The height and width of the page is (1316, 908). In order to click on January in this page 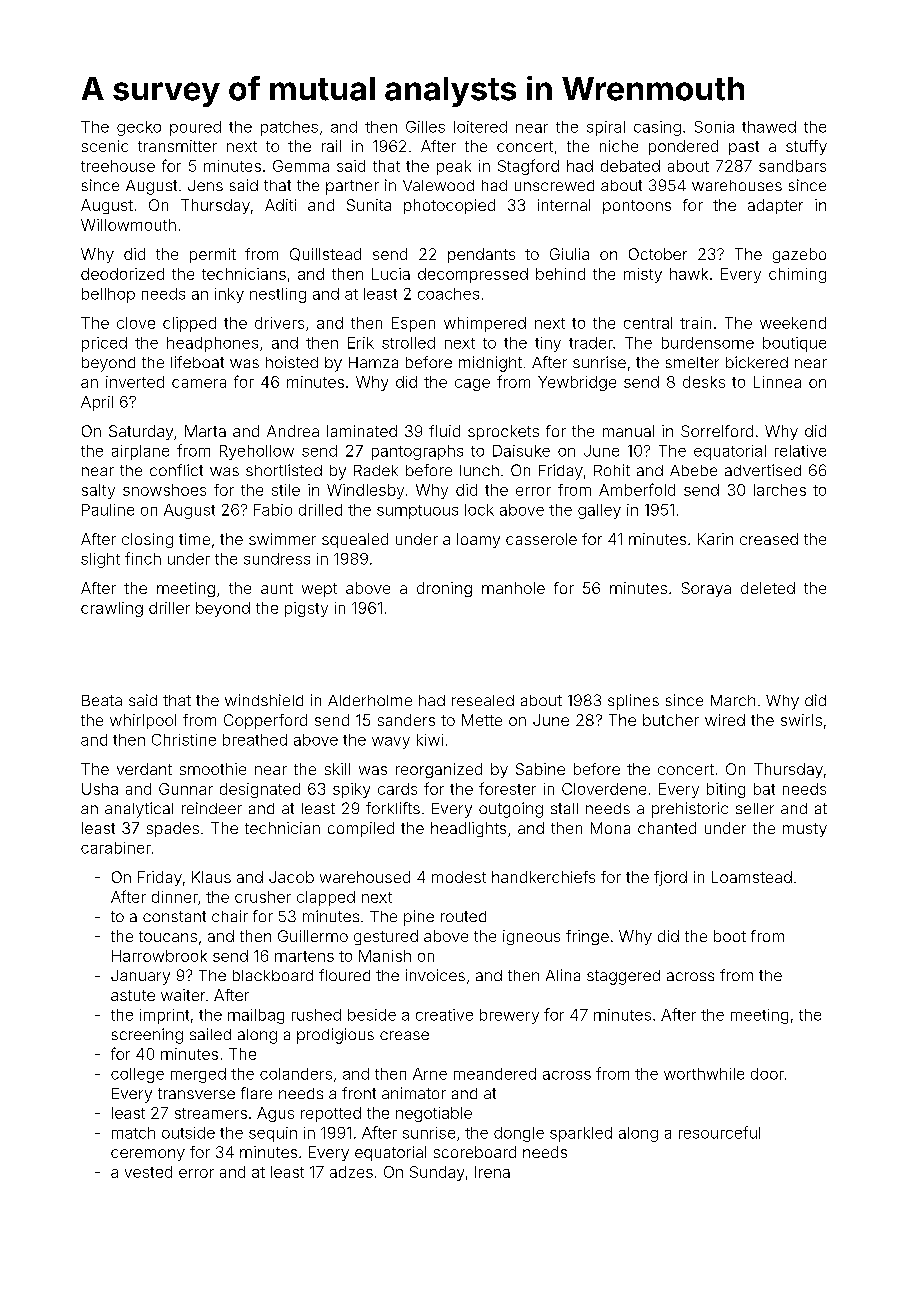, I will do `click(140, 977)`.
